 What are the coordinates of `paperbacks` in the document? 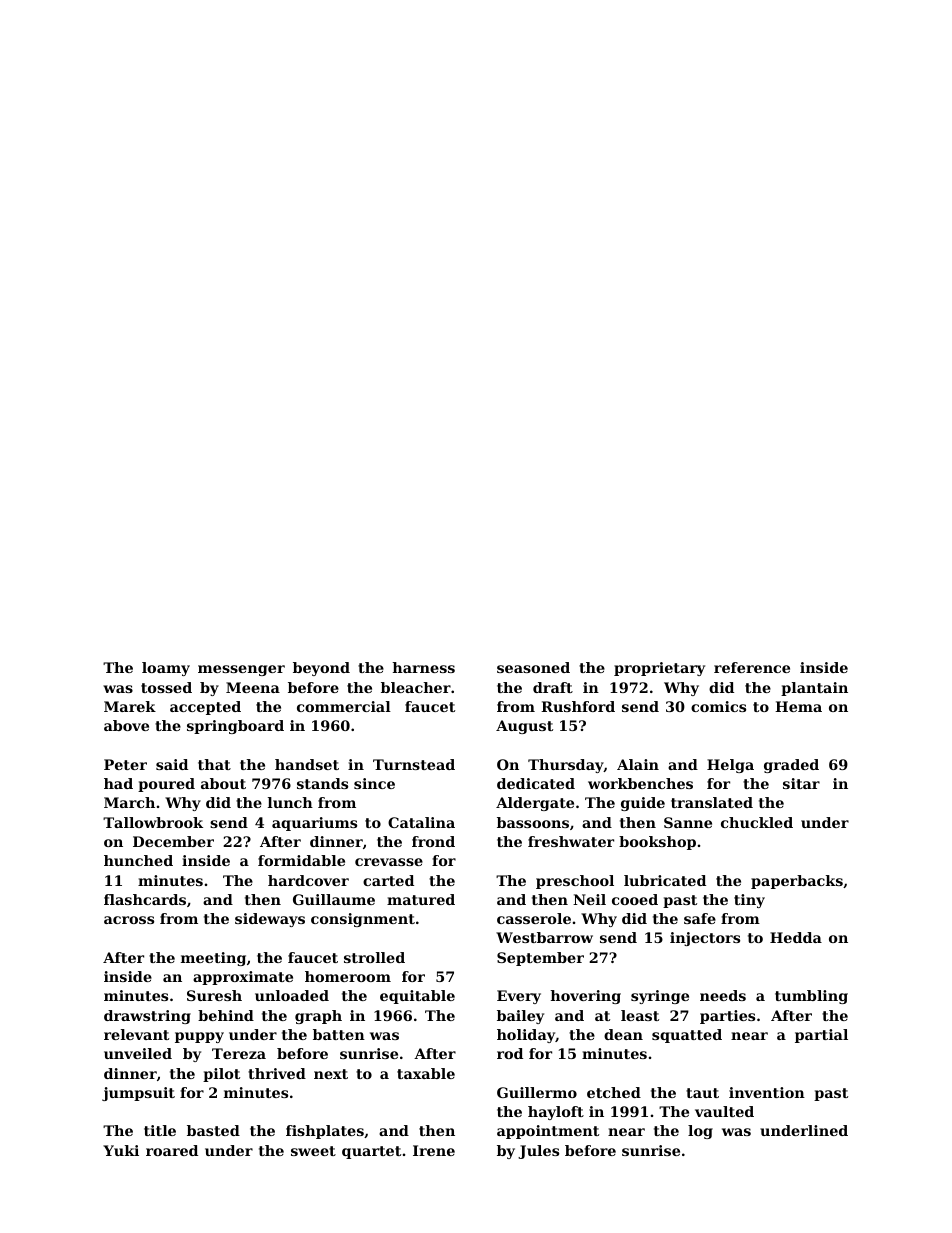 It's located at (797, 882).
